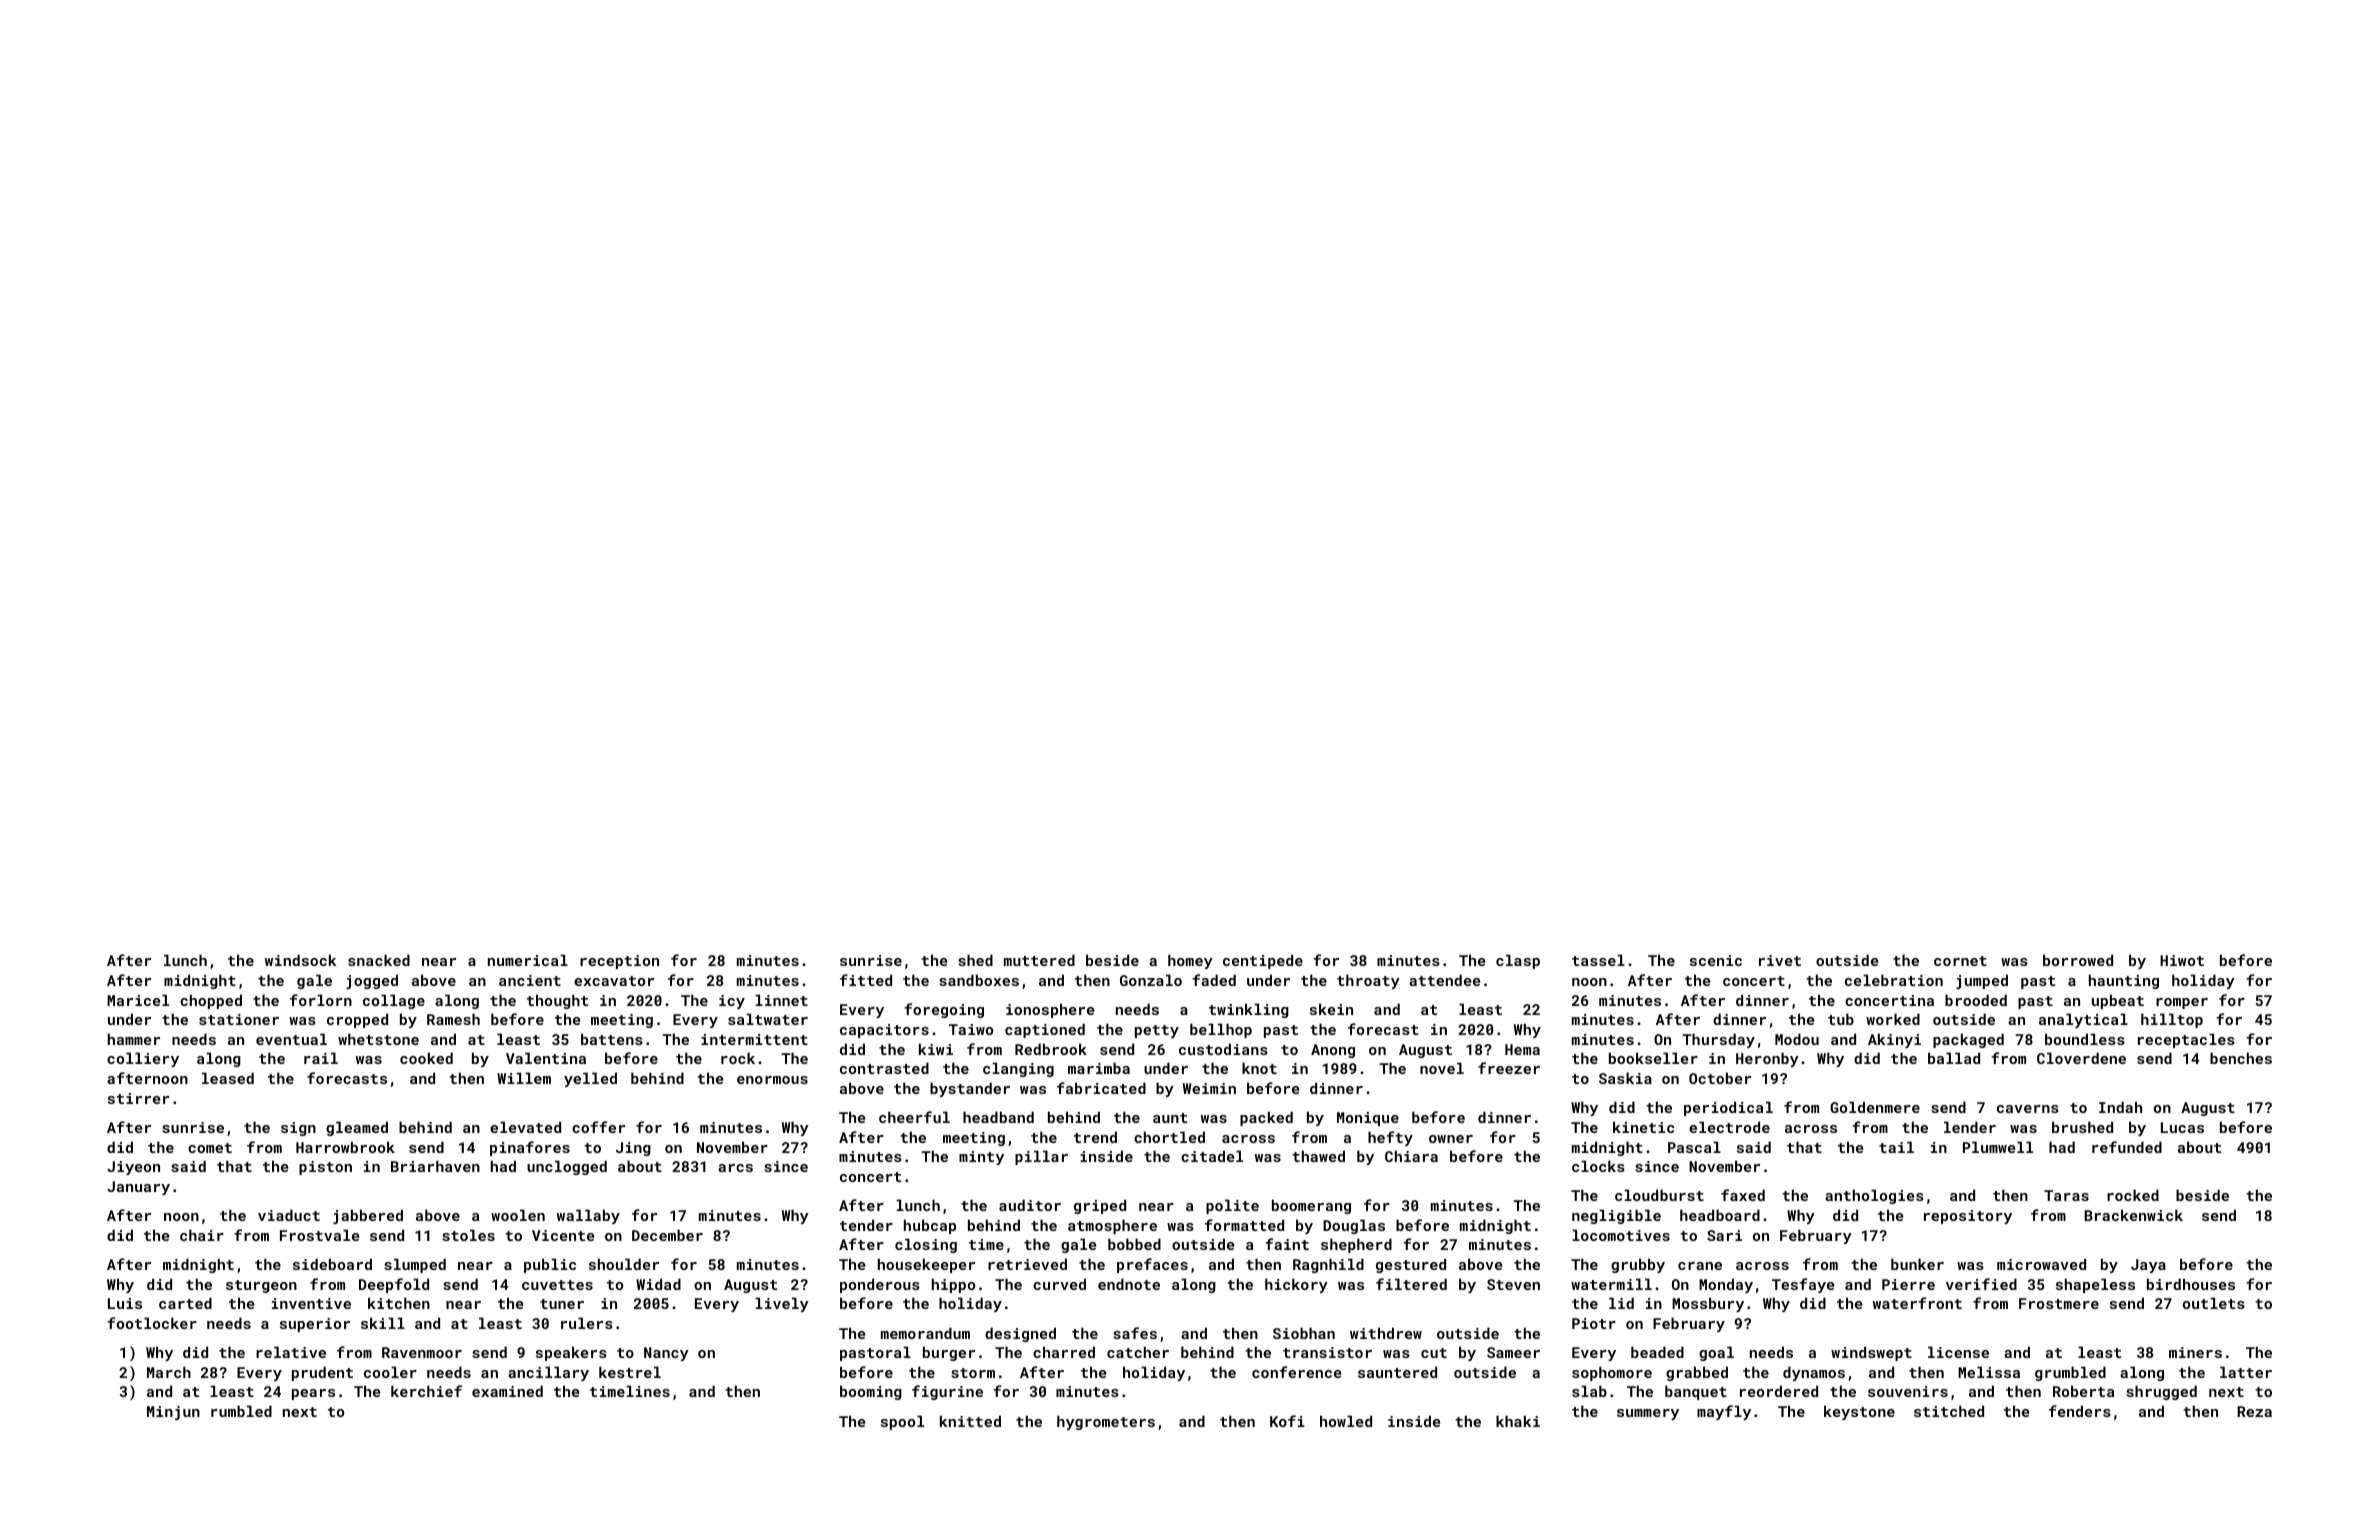 The image size is (2380, 1540). What do you see at coordinates (902, 1422) in the screenshot?
I see `spool` at bounding box center [902, 1422].
